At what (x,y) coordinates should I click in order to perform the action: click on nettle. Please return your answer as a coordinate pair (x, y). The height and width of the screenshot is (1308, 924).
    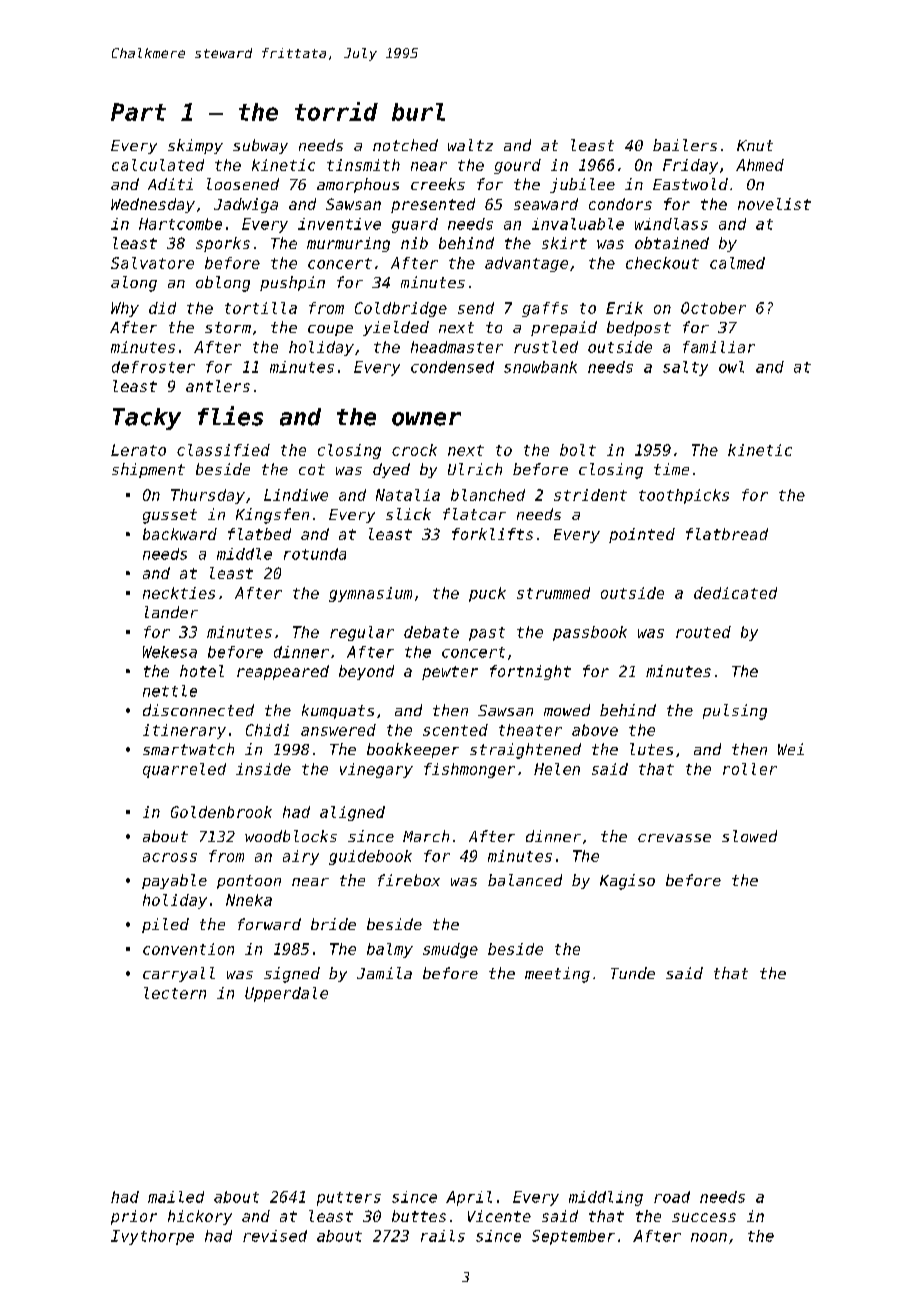
    Looking at the image, I should click on (170, 691).
